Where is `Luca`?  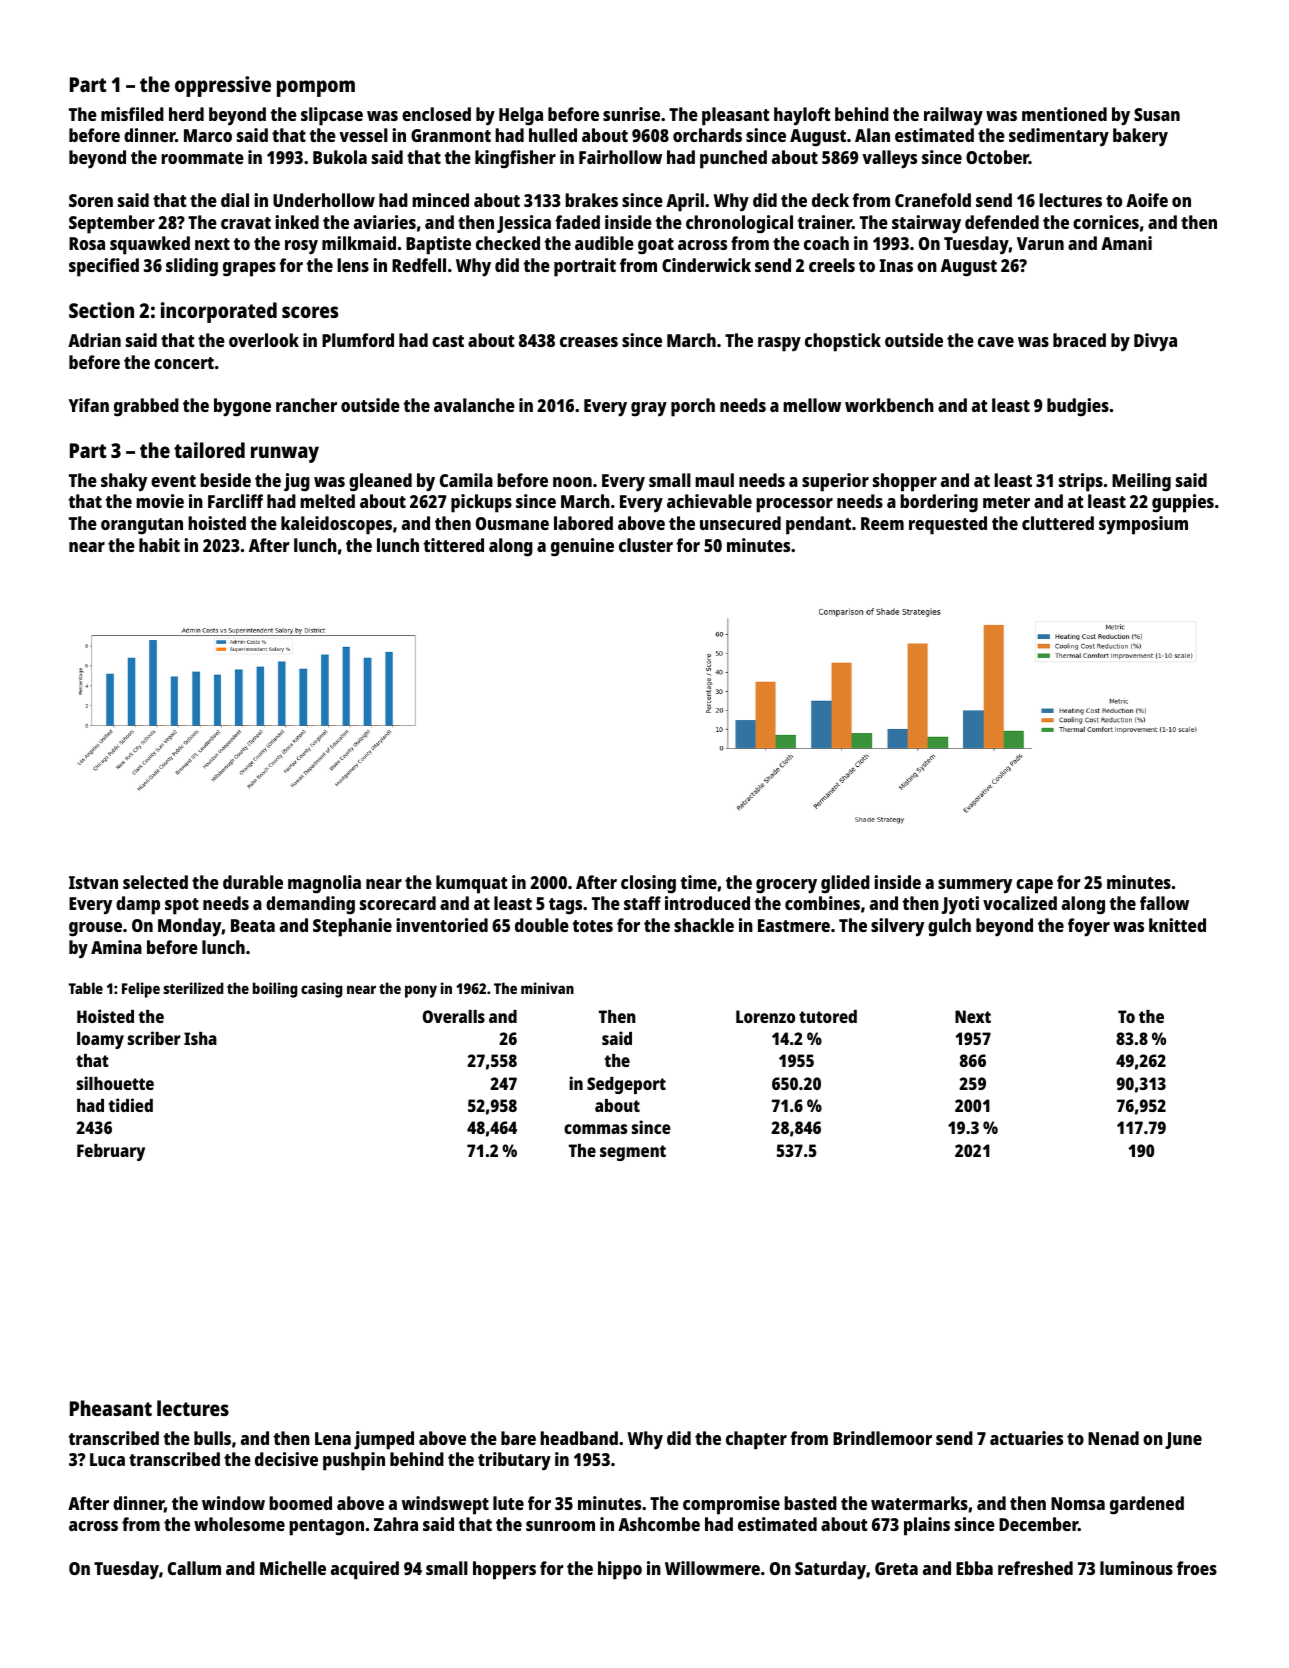 Luca is located at coordinates (107, 1459).
